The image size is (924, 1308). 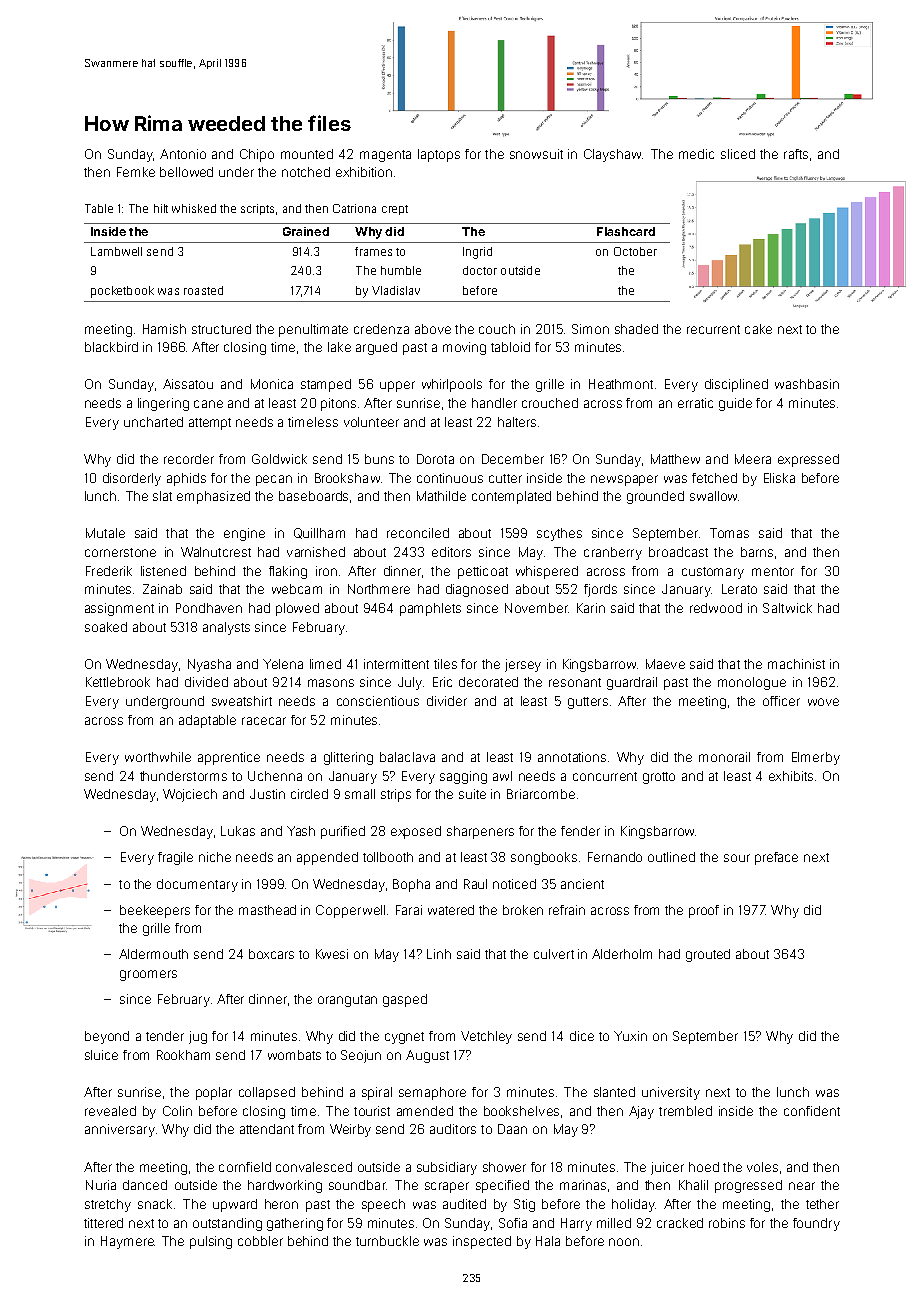 I want to click on sour, so click(x=737, y=858).
